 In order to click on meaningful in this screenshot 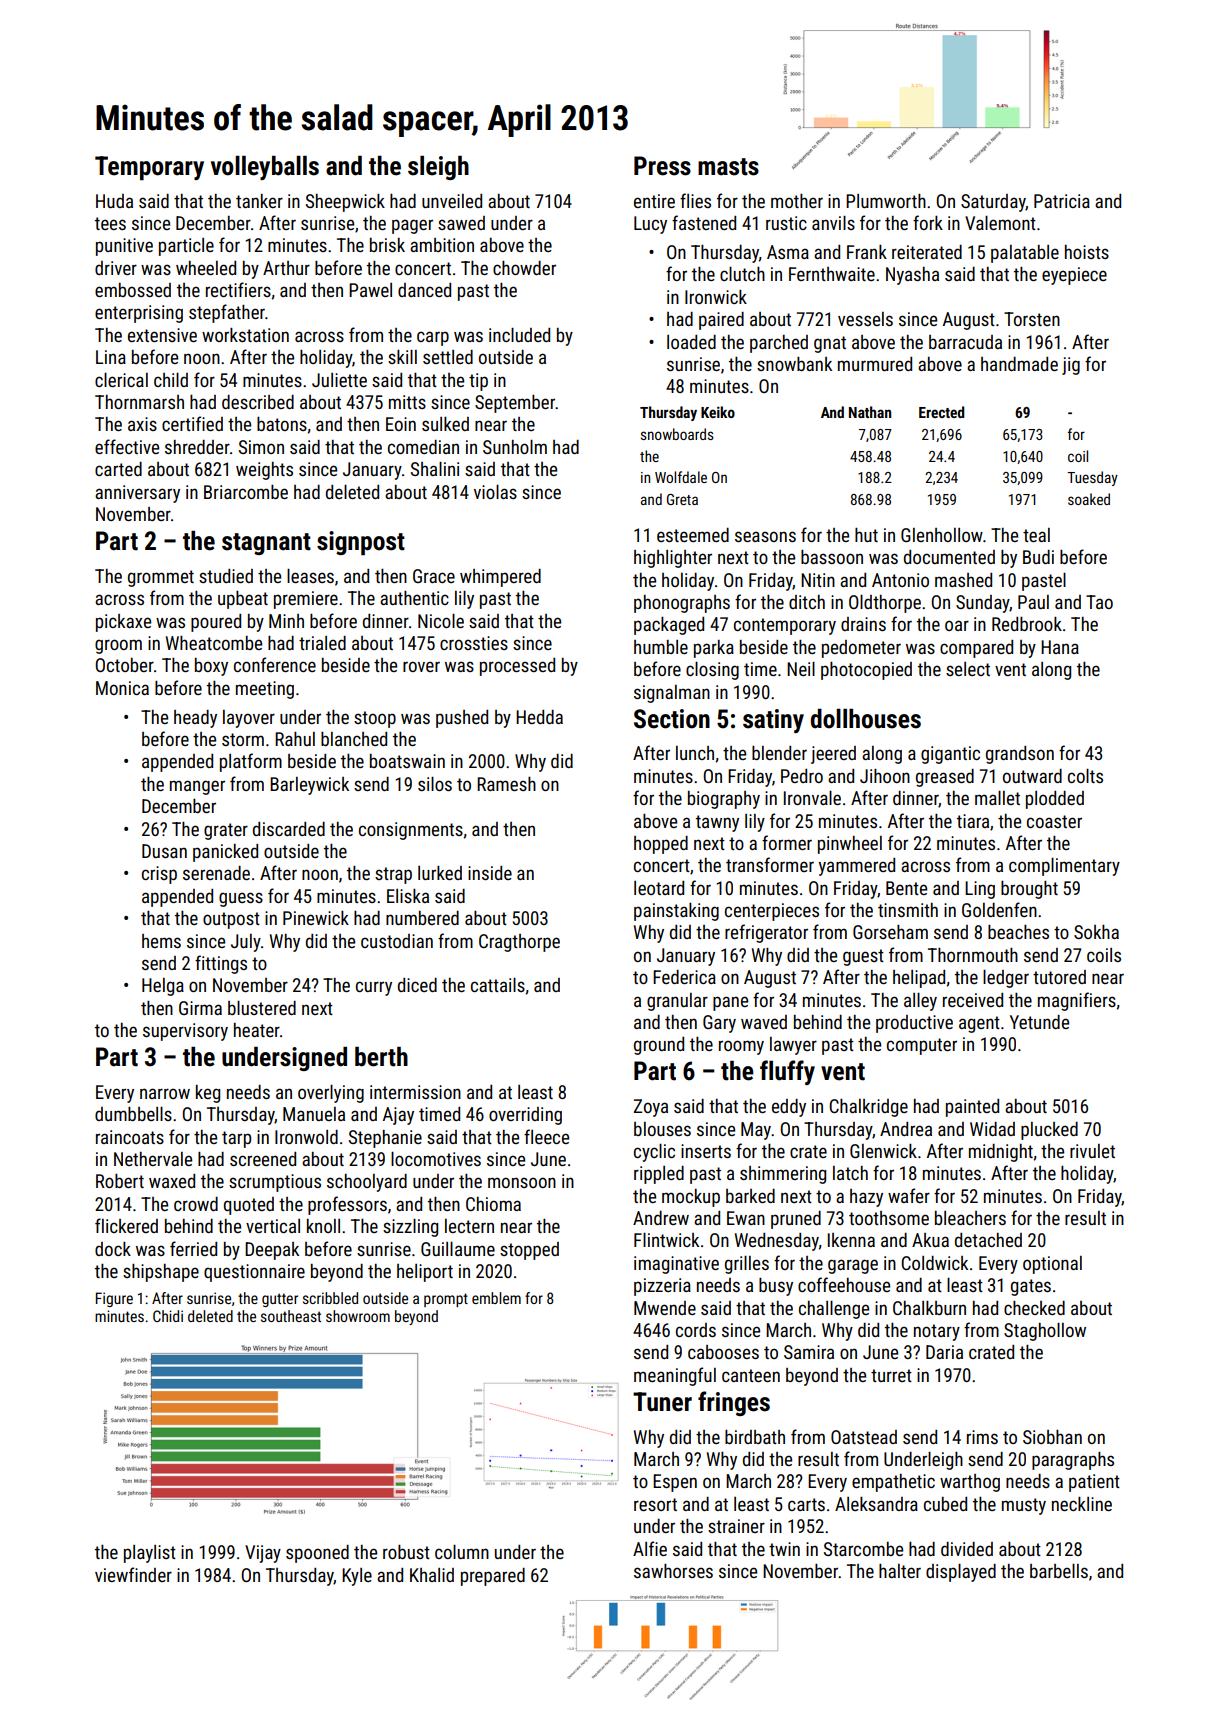, I will do `click(675, 1376)`.
